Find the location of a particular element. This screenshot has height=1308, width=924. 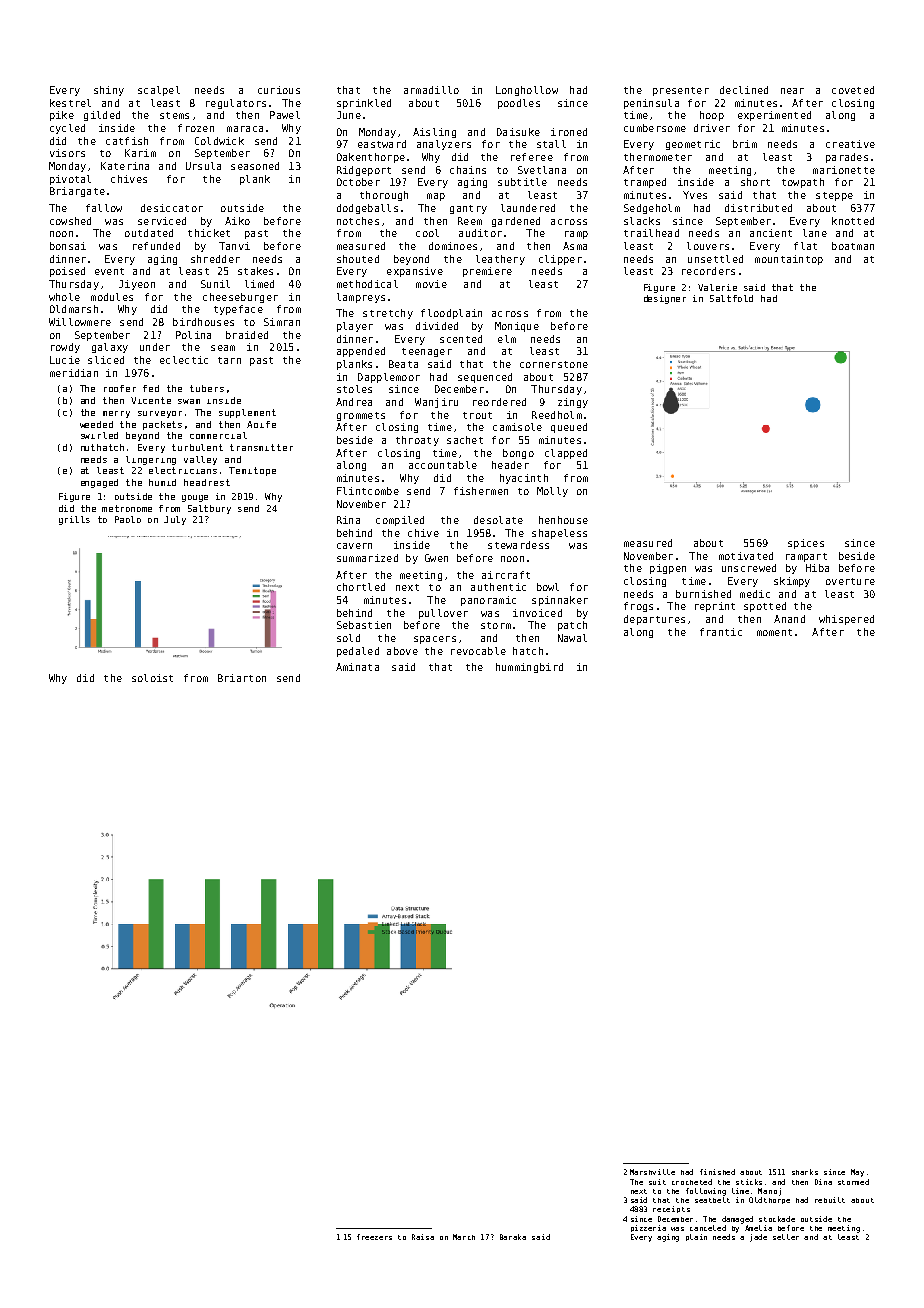

tarn is located at coordinates (229, 360).
